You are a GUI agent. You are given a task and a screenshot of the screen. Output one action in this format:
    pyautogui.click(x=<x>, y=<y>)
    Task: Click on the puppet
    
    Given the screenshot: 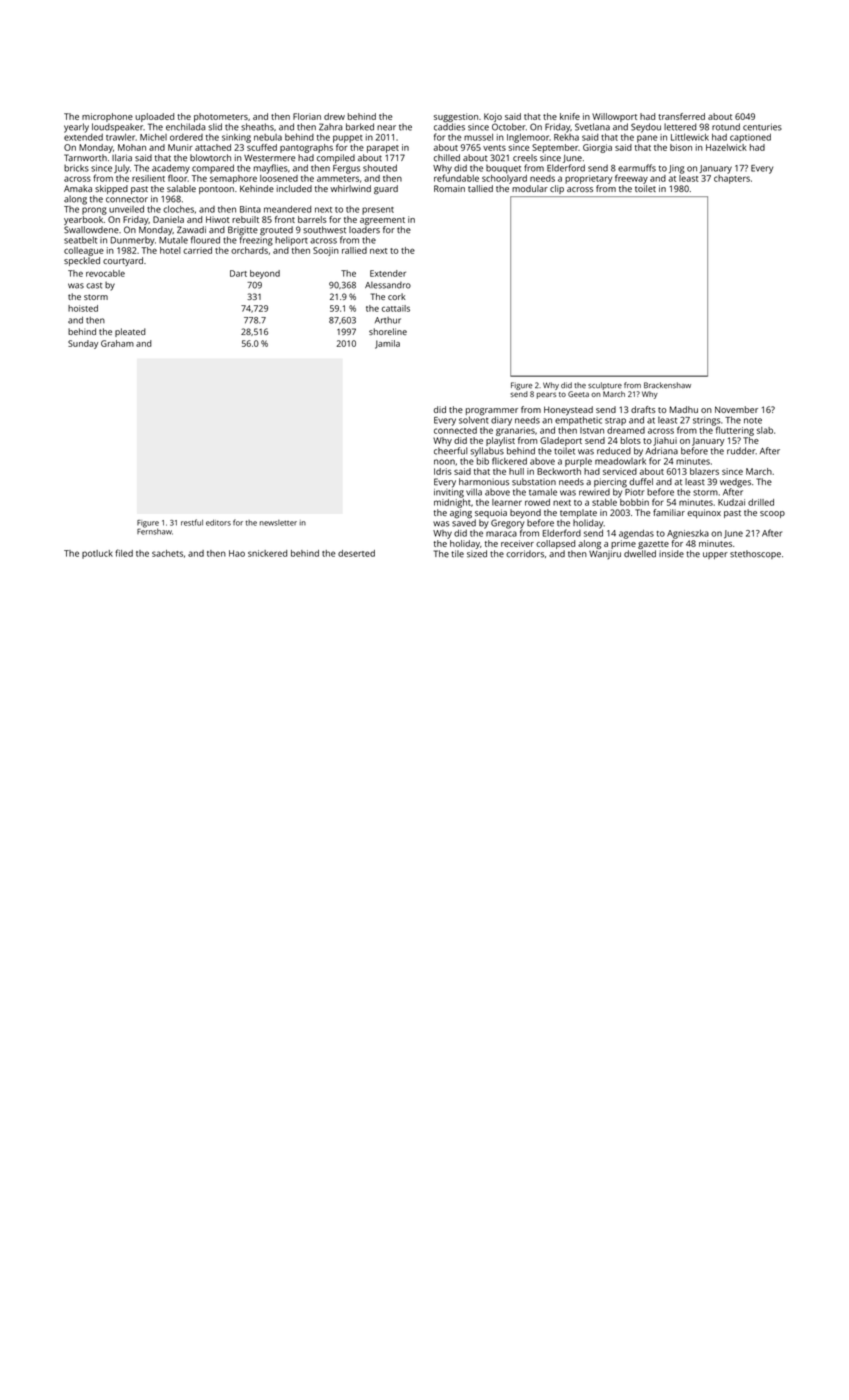 What is the action you would take?
    pyautogui.click(x=348, y=139)
